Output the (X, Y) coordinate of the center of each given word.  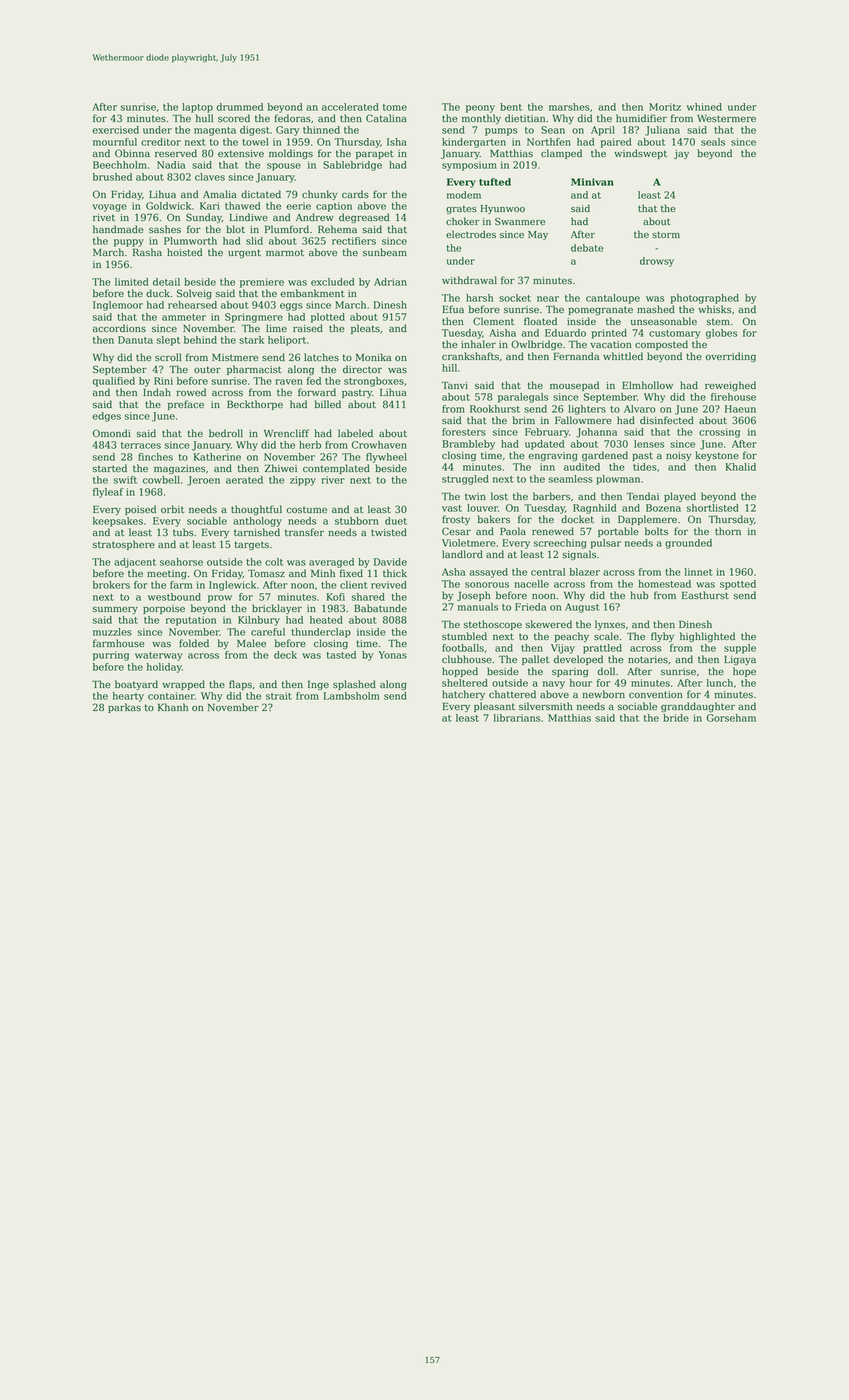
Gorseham (731, 718)
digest (255, 131)
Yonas (392, 655)
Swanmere (520, 221)
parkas (124, 708)
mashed (656, 309)
